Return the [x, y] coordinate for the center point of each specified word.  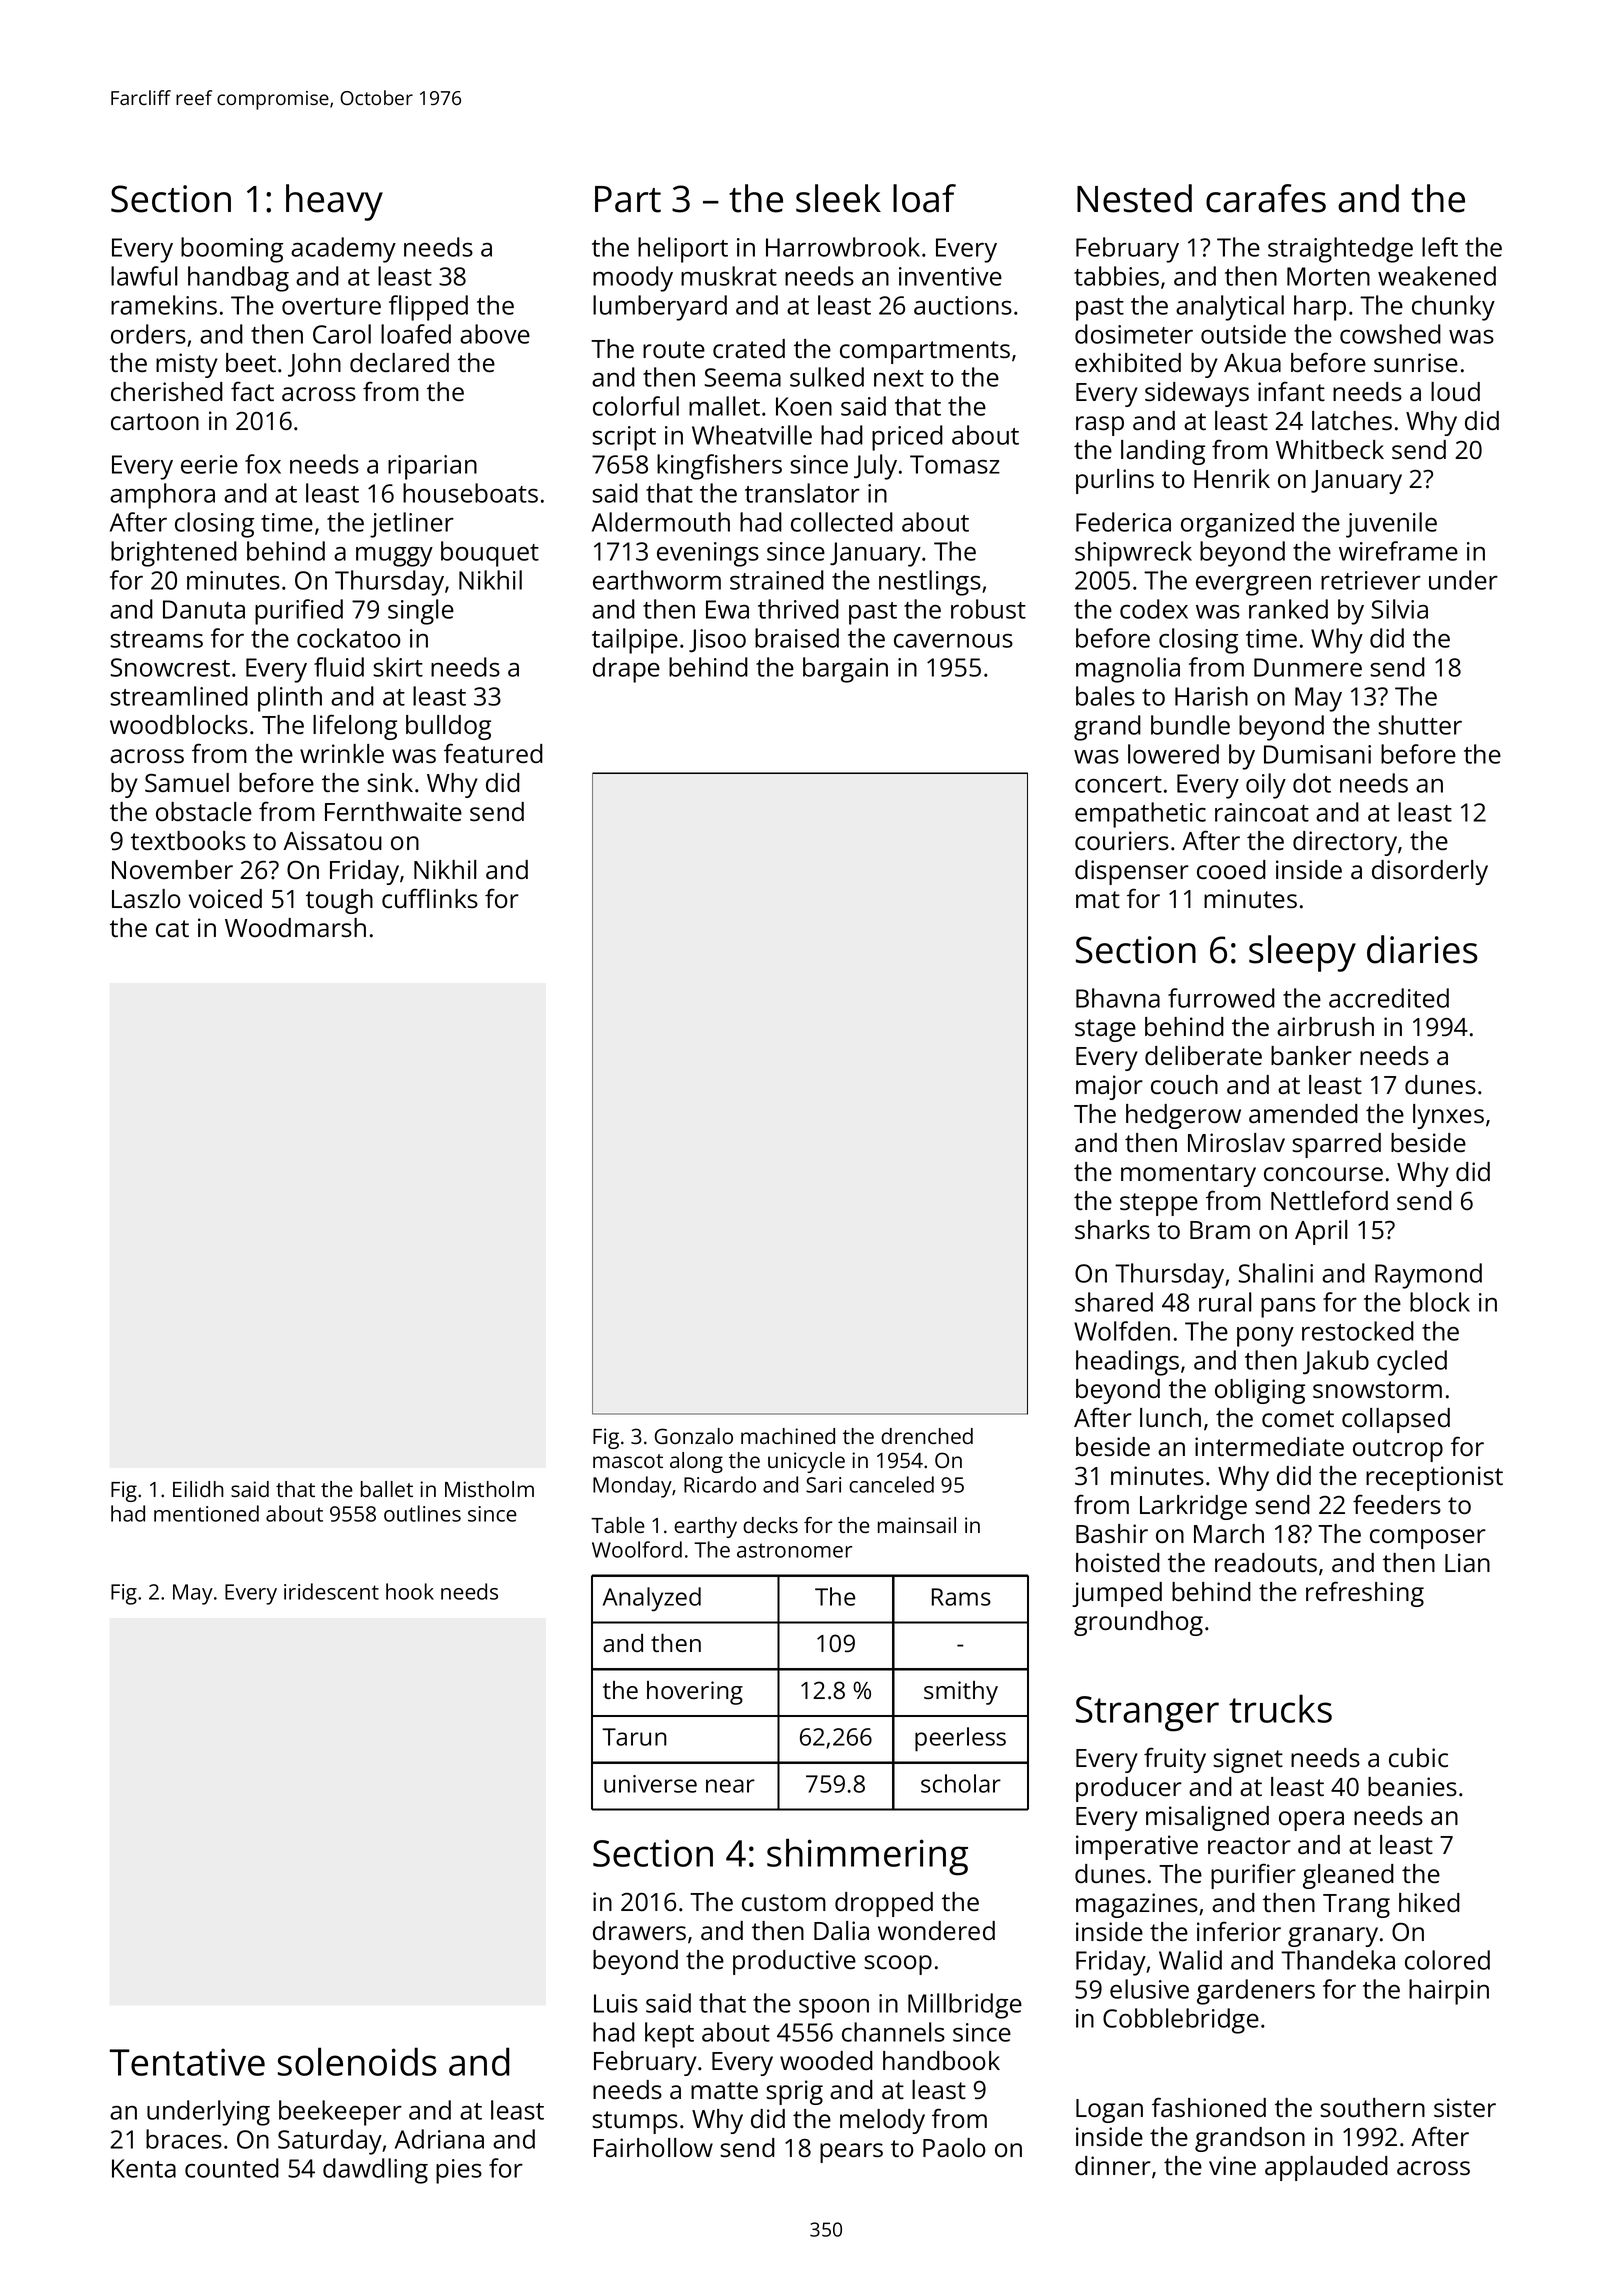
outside [1243, 334]
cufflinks [430, 898]
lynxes [1448, 1116]
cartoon [155, 421]
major [1109, 1087]
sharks [1112, 1229]
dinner [1113, 2165]
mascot [628, 1461]
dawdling [375, 2171]
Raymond [1428, 1276]
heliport [683, 250]
